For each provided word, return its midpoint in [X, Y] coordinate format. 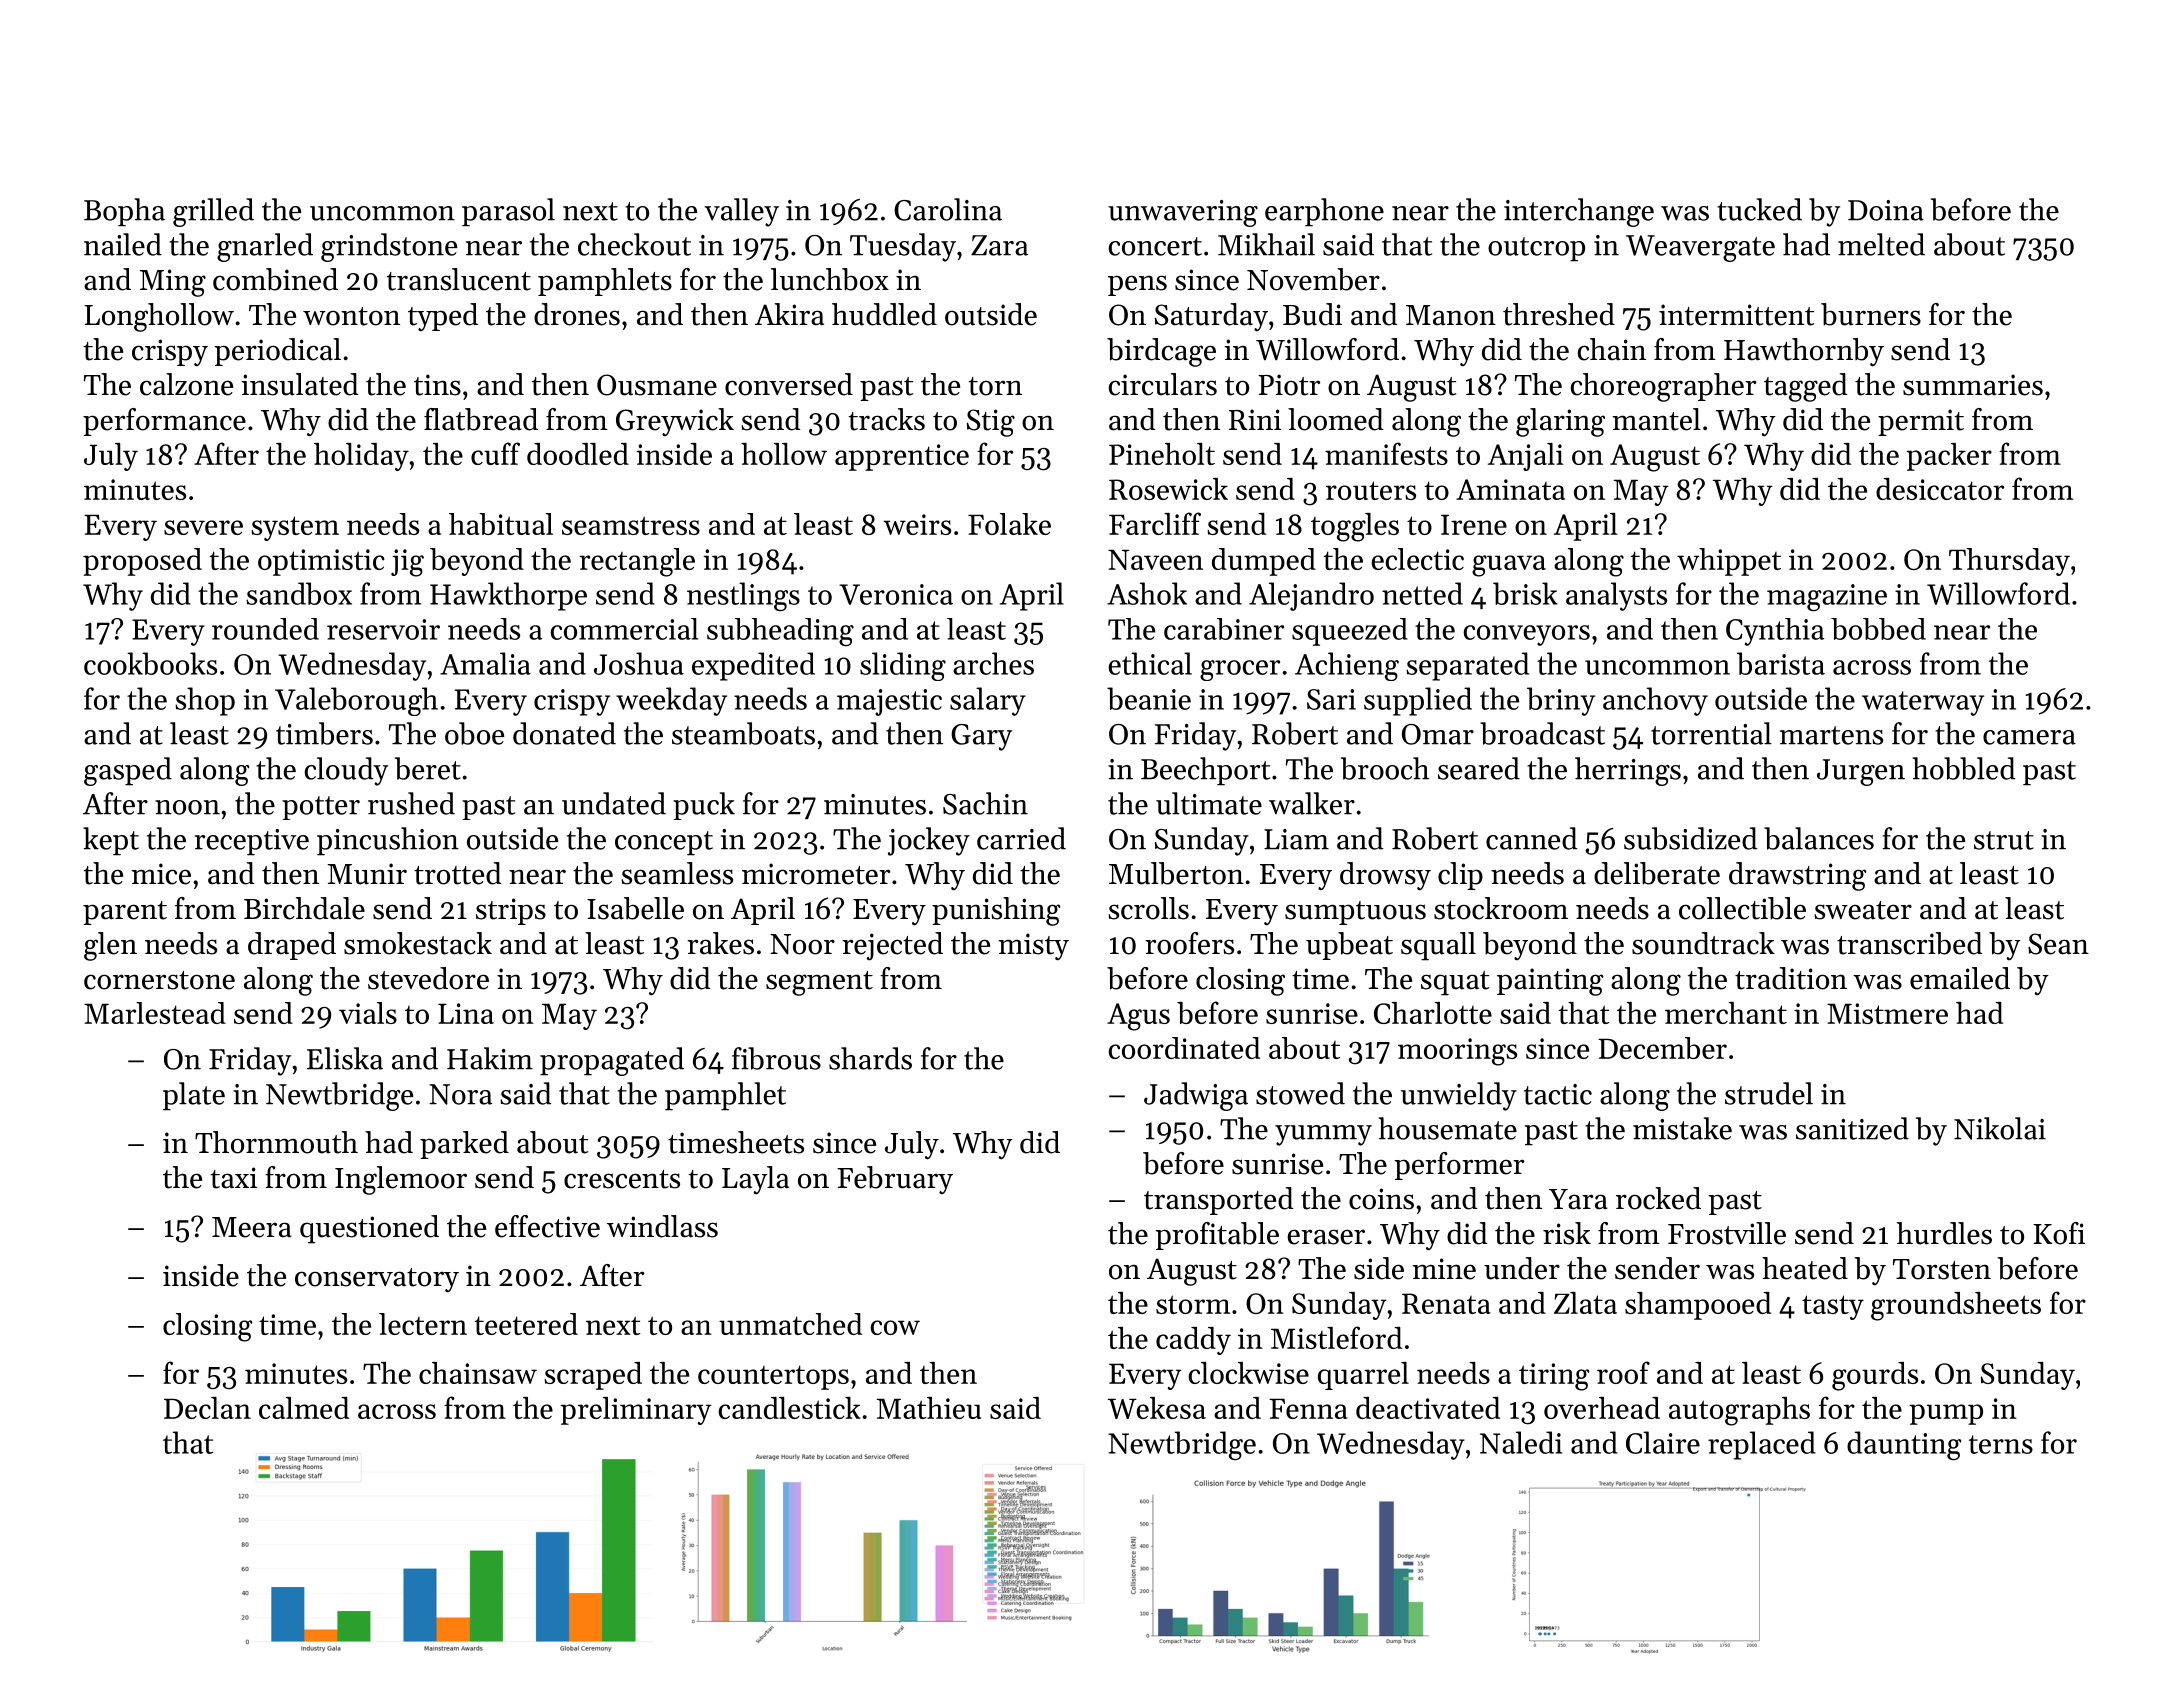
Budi [1312, 314]
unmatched [790, 1324]
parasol [508, 212]
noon [187, 807]
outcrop [1536, 249]
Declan [207, 1408]
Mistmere [1887, 1013]
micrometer [816, 874]
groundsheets [1956, 1306]
